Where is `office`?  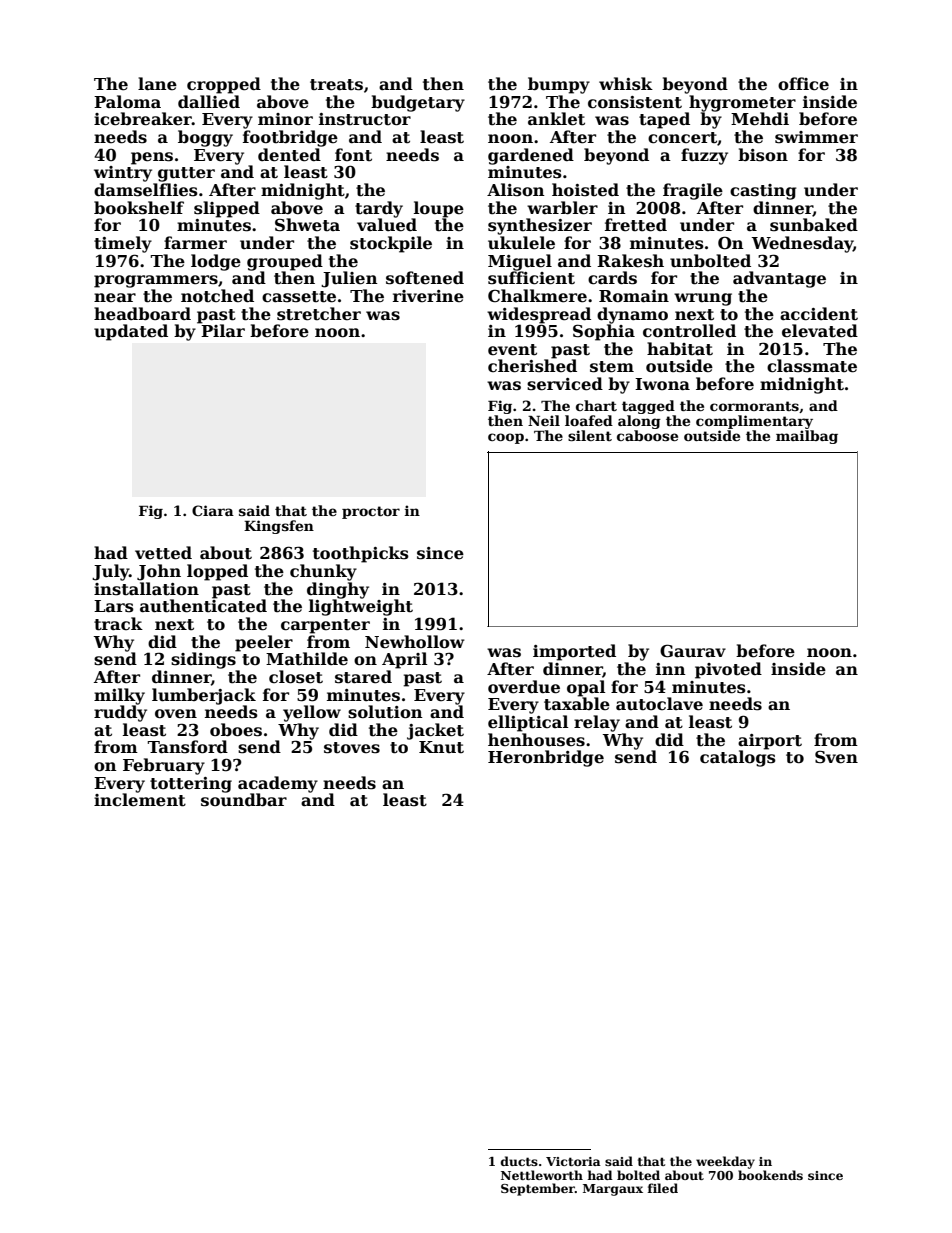
office is located at coordinates (803, 84).
